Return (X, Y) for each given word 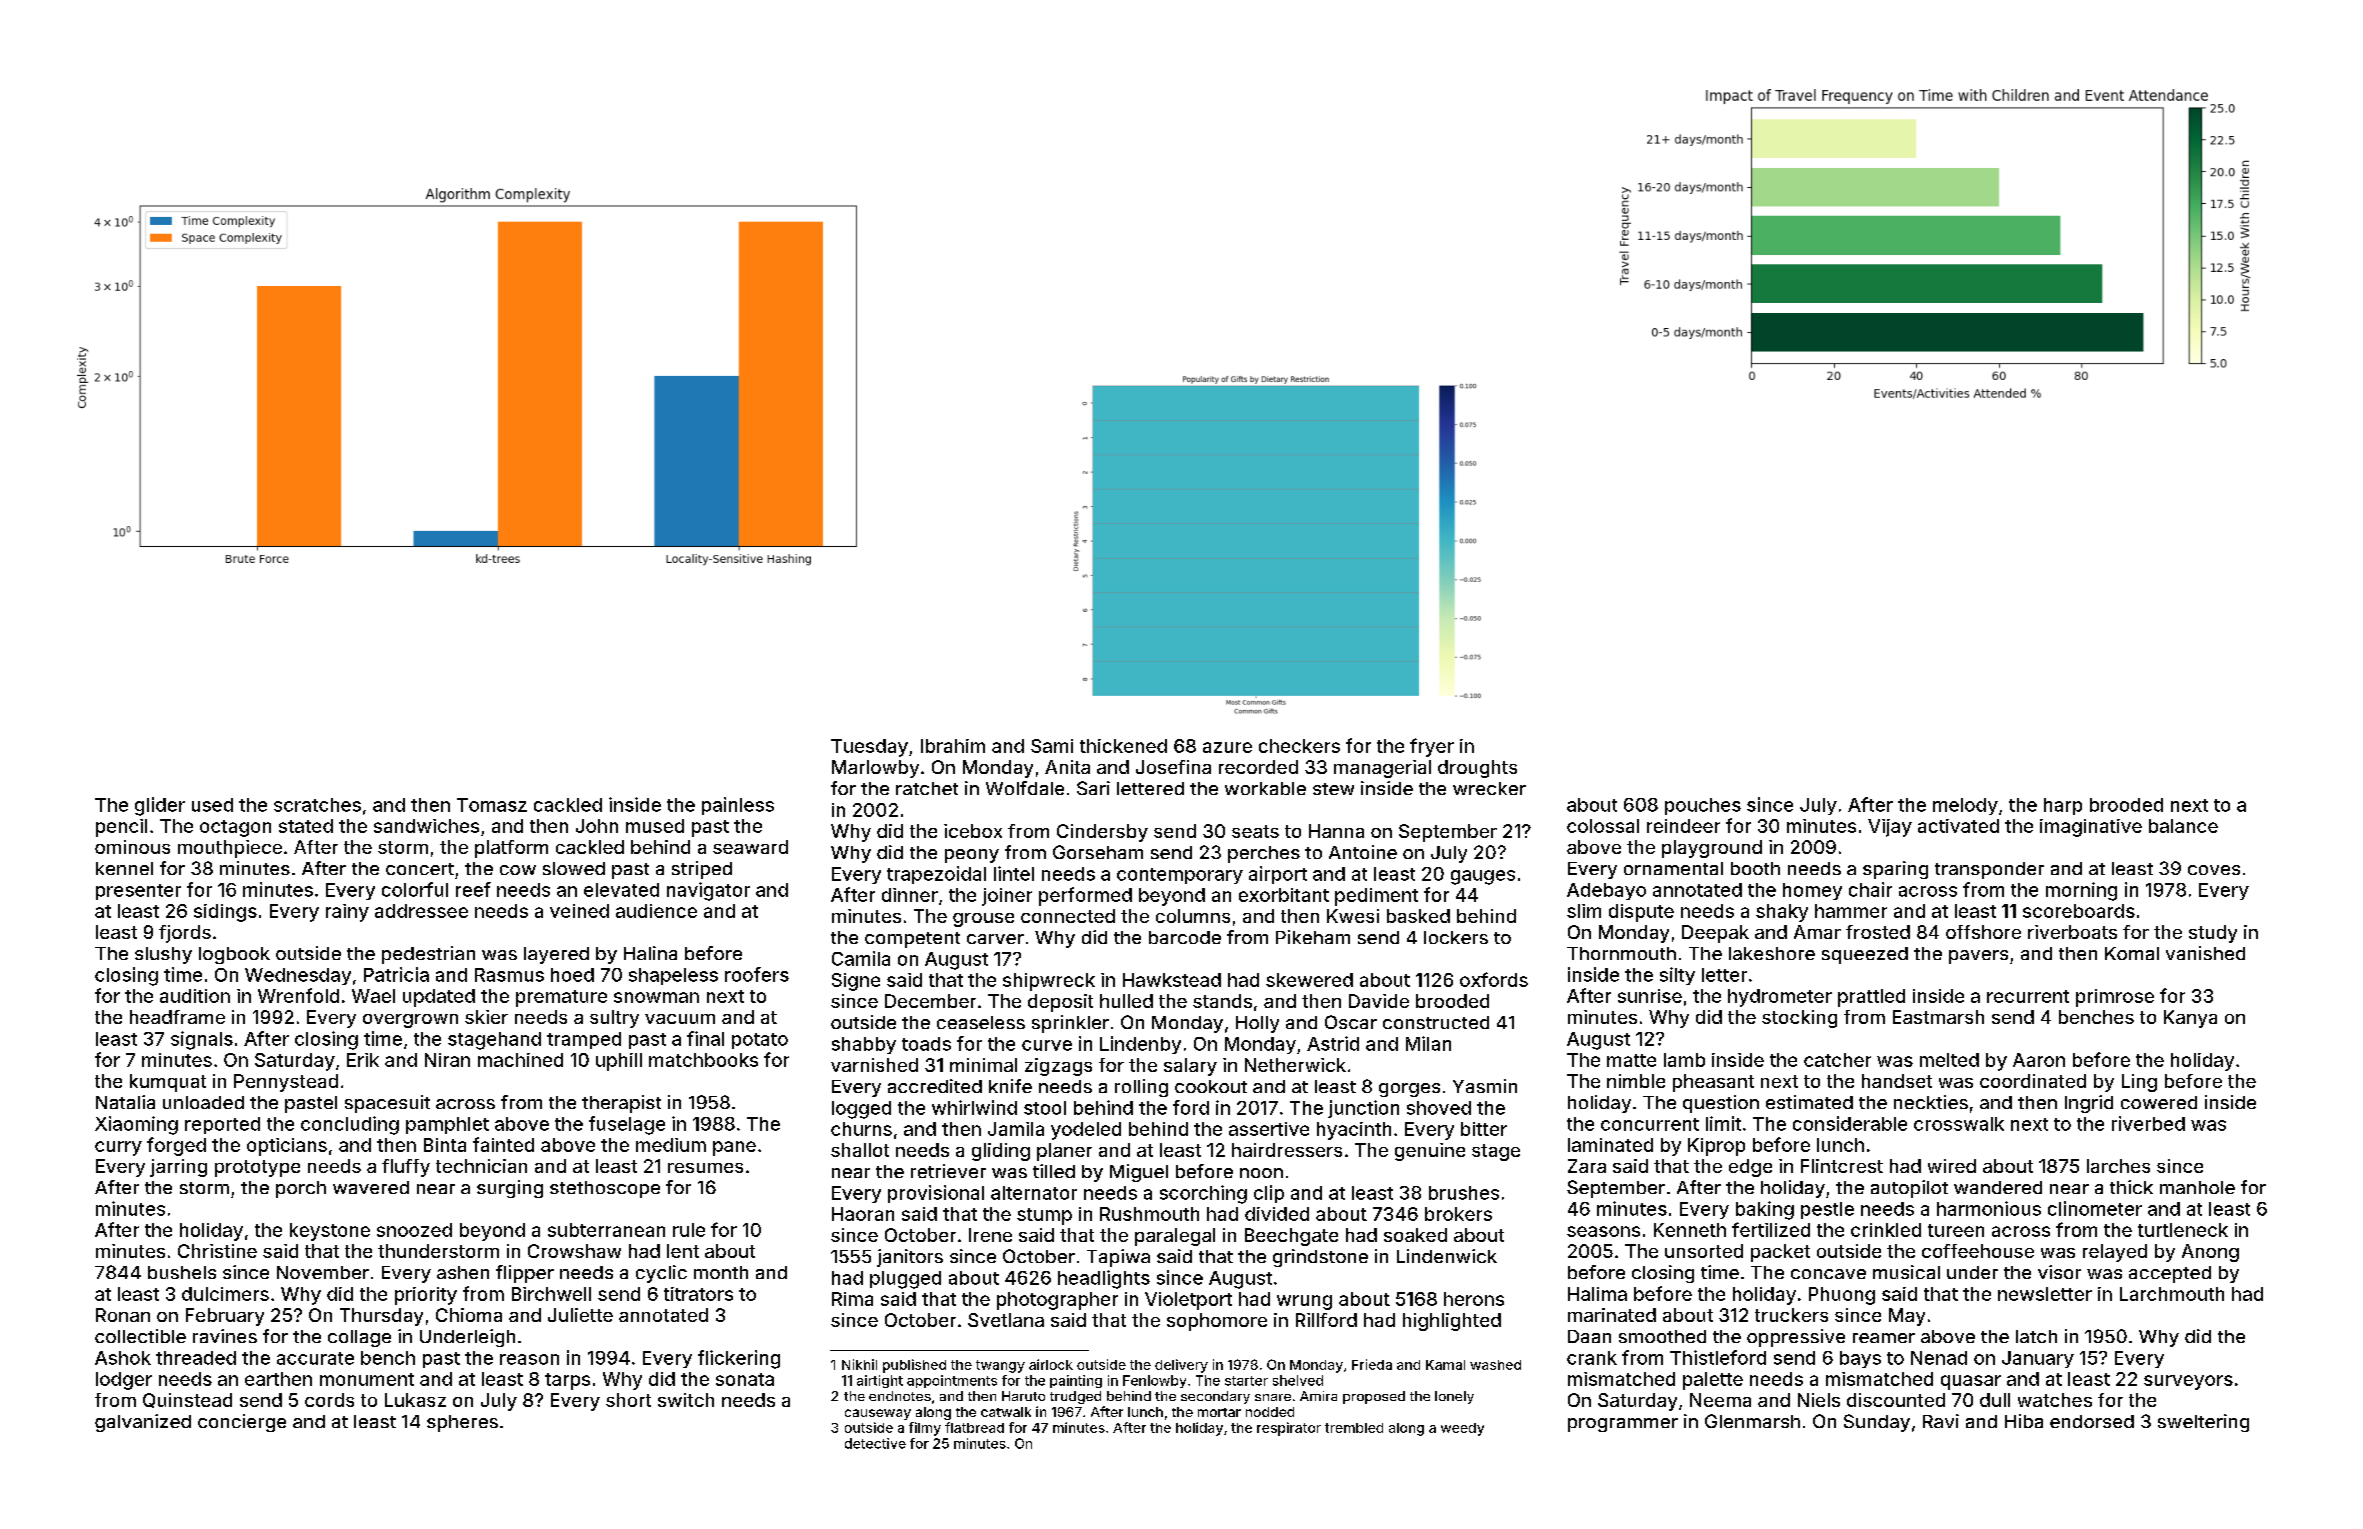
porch (301, 1189)
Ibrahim (953, 746)
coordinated (2033, 1081)
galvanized (143, 1423)
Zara (1587, 1166)
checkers (1299, 746)
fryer (1432, 747)
